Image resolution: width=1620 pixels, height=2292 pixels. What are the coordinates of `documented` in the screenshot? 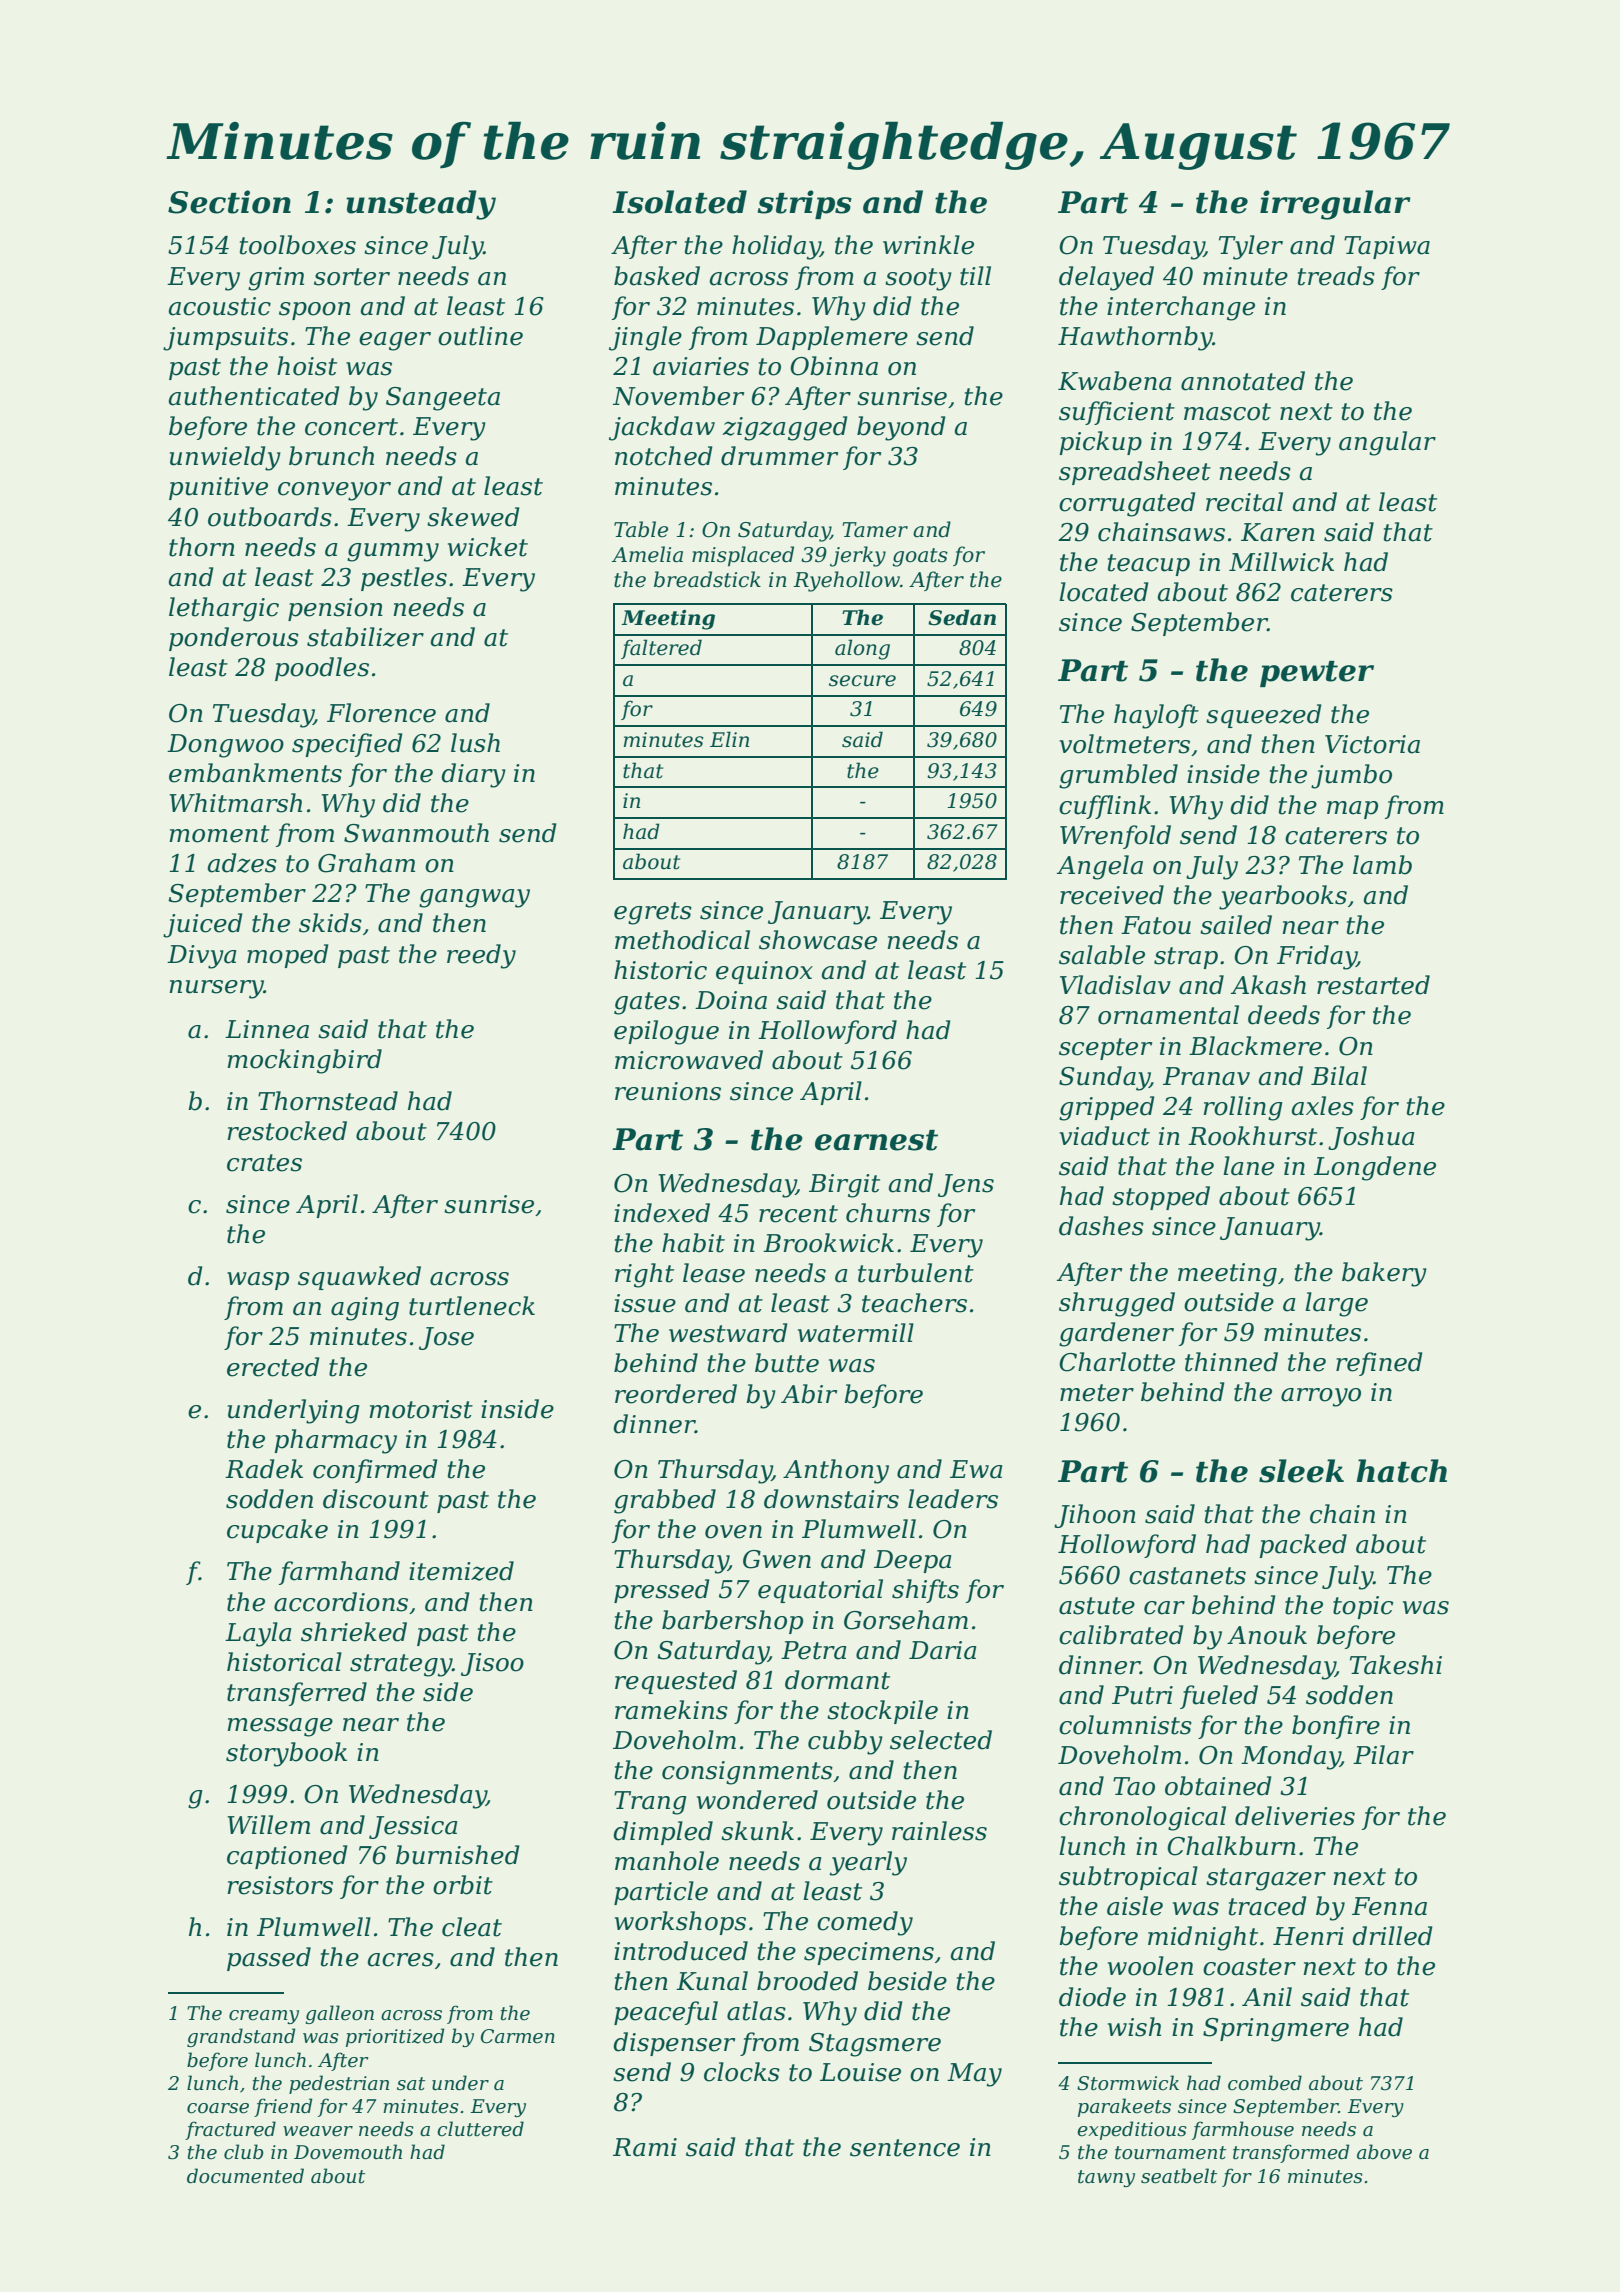 It's located at (245, 2176).
